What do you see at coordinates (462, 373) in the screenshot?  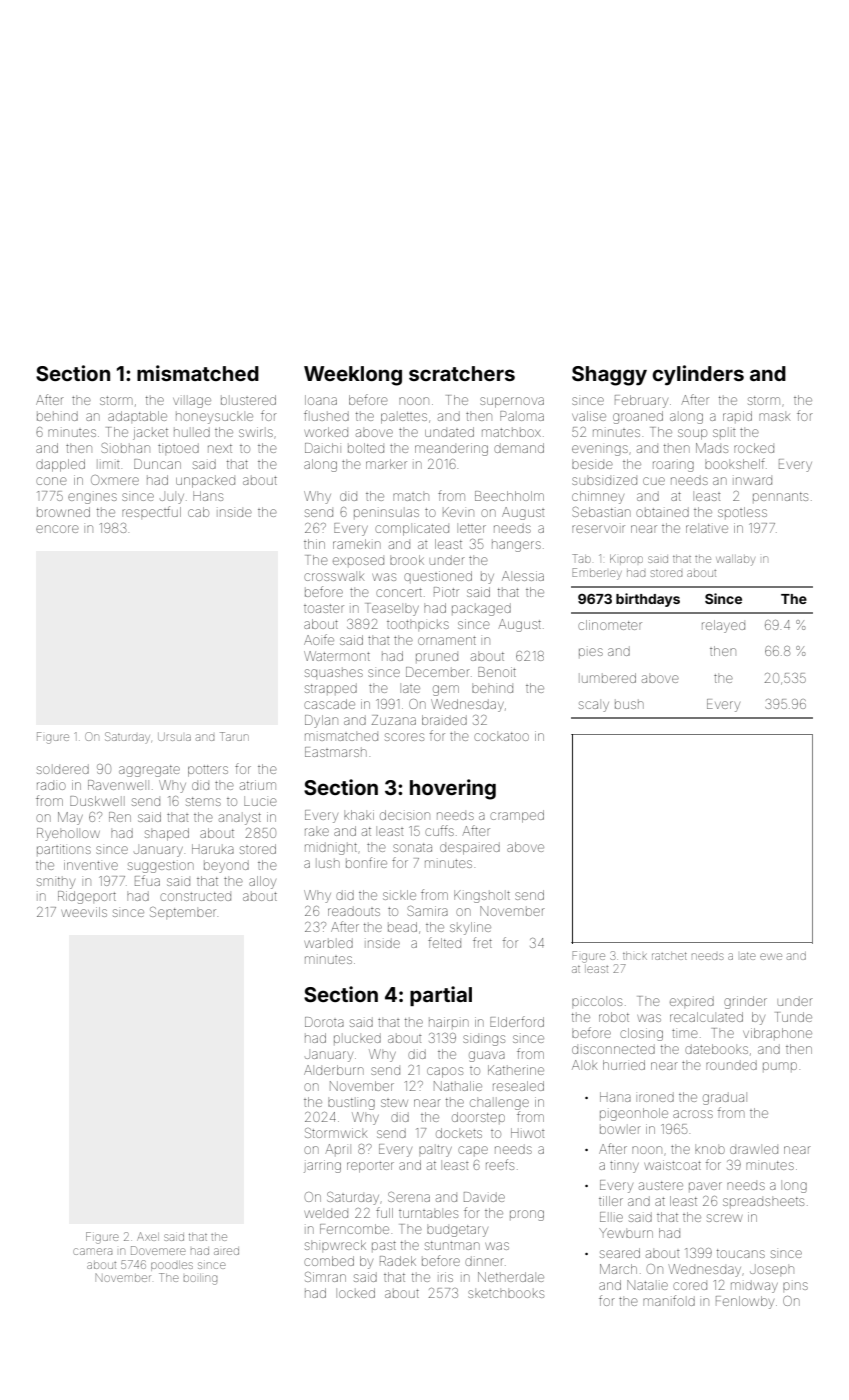 I see `scratchers` at bounding box center [462, 373].
